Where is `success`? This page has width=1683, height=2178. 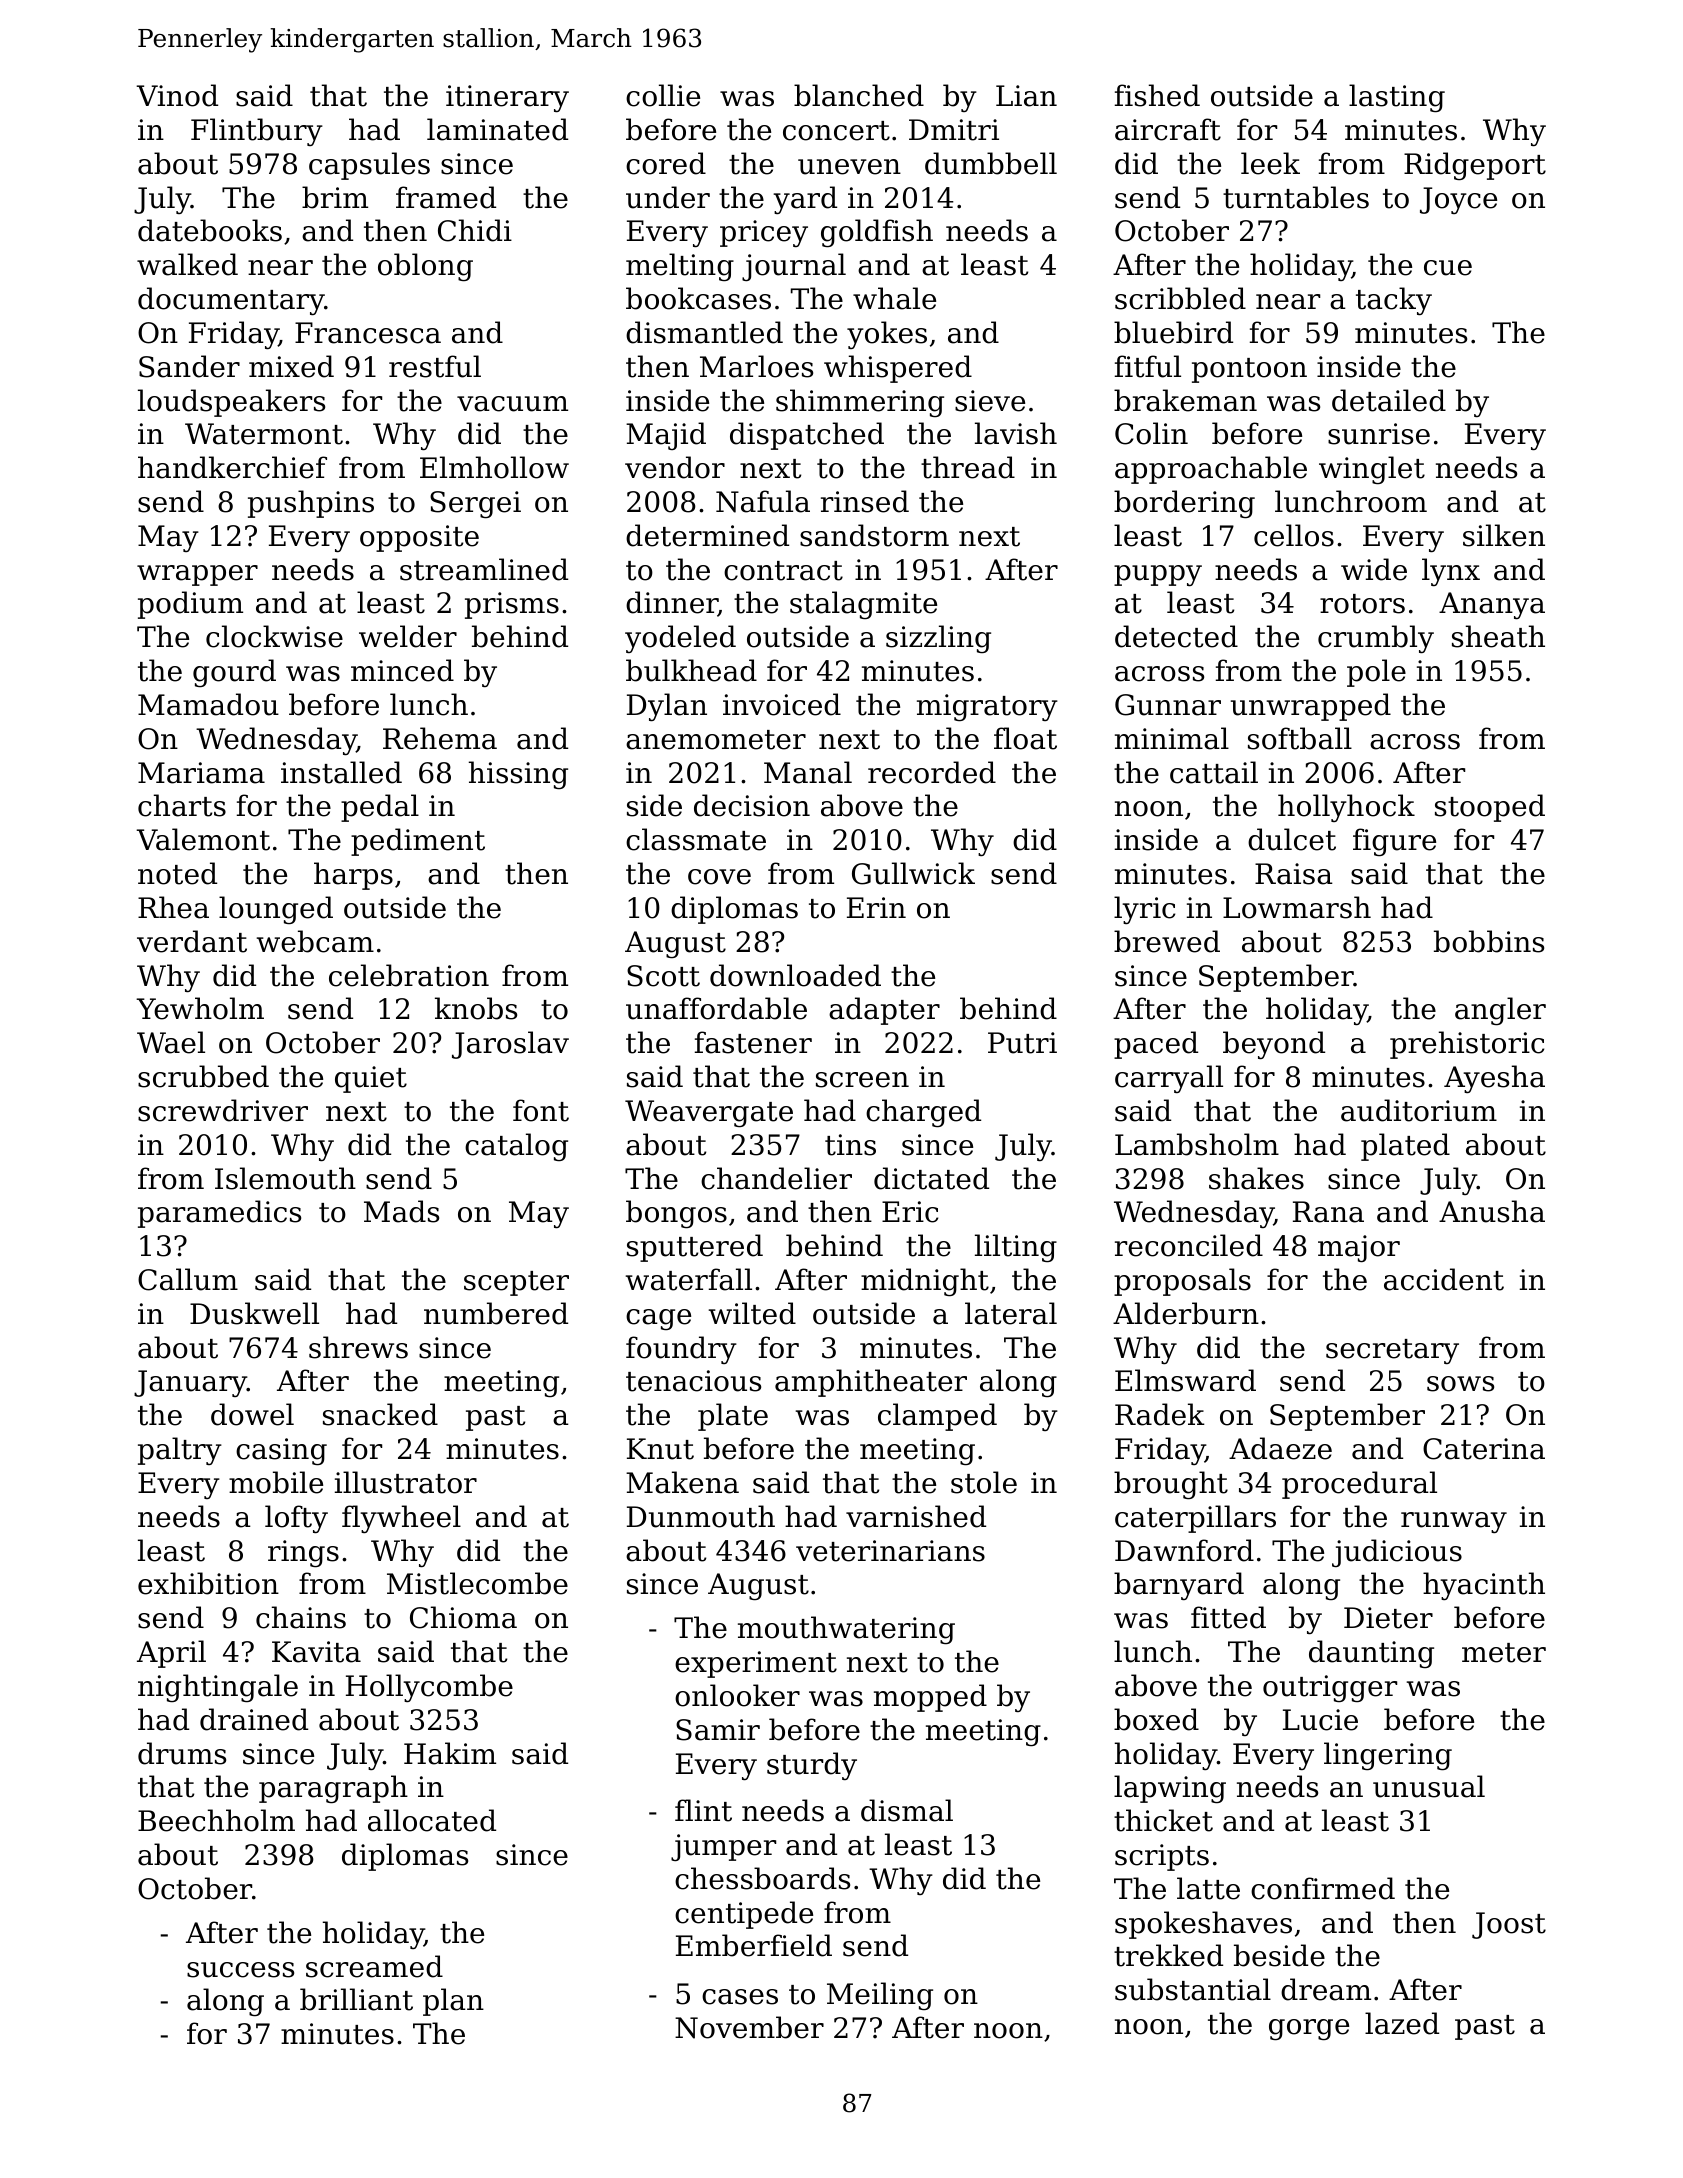 success is located at coordinates (240, 1970).
